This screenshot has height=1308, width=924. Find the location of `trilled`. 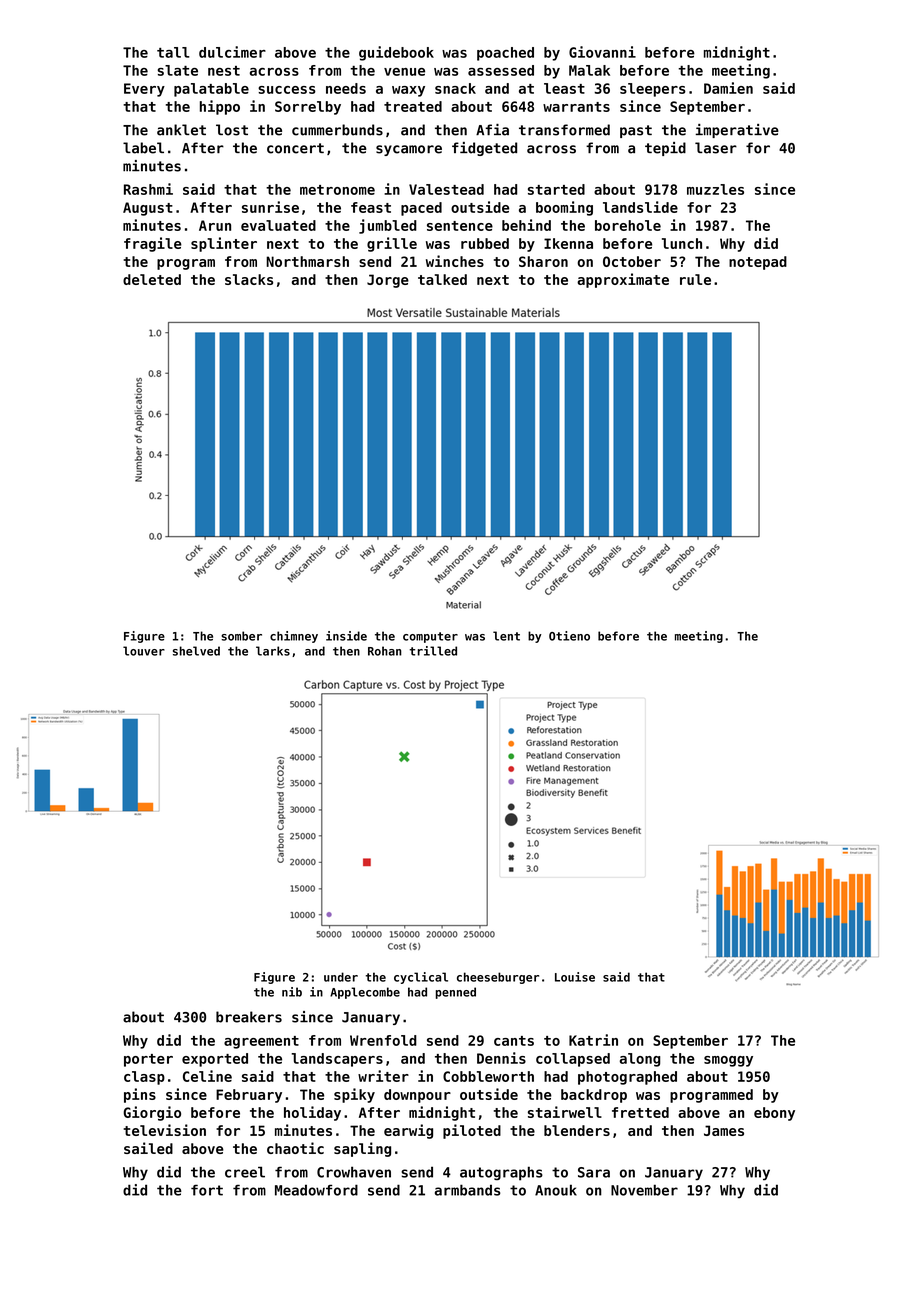

trilled is located at coordinates (433, 651).
